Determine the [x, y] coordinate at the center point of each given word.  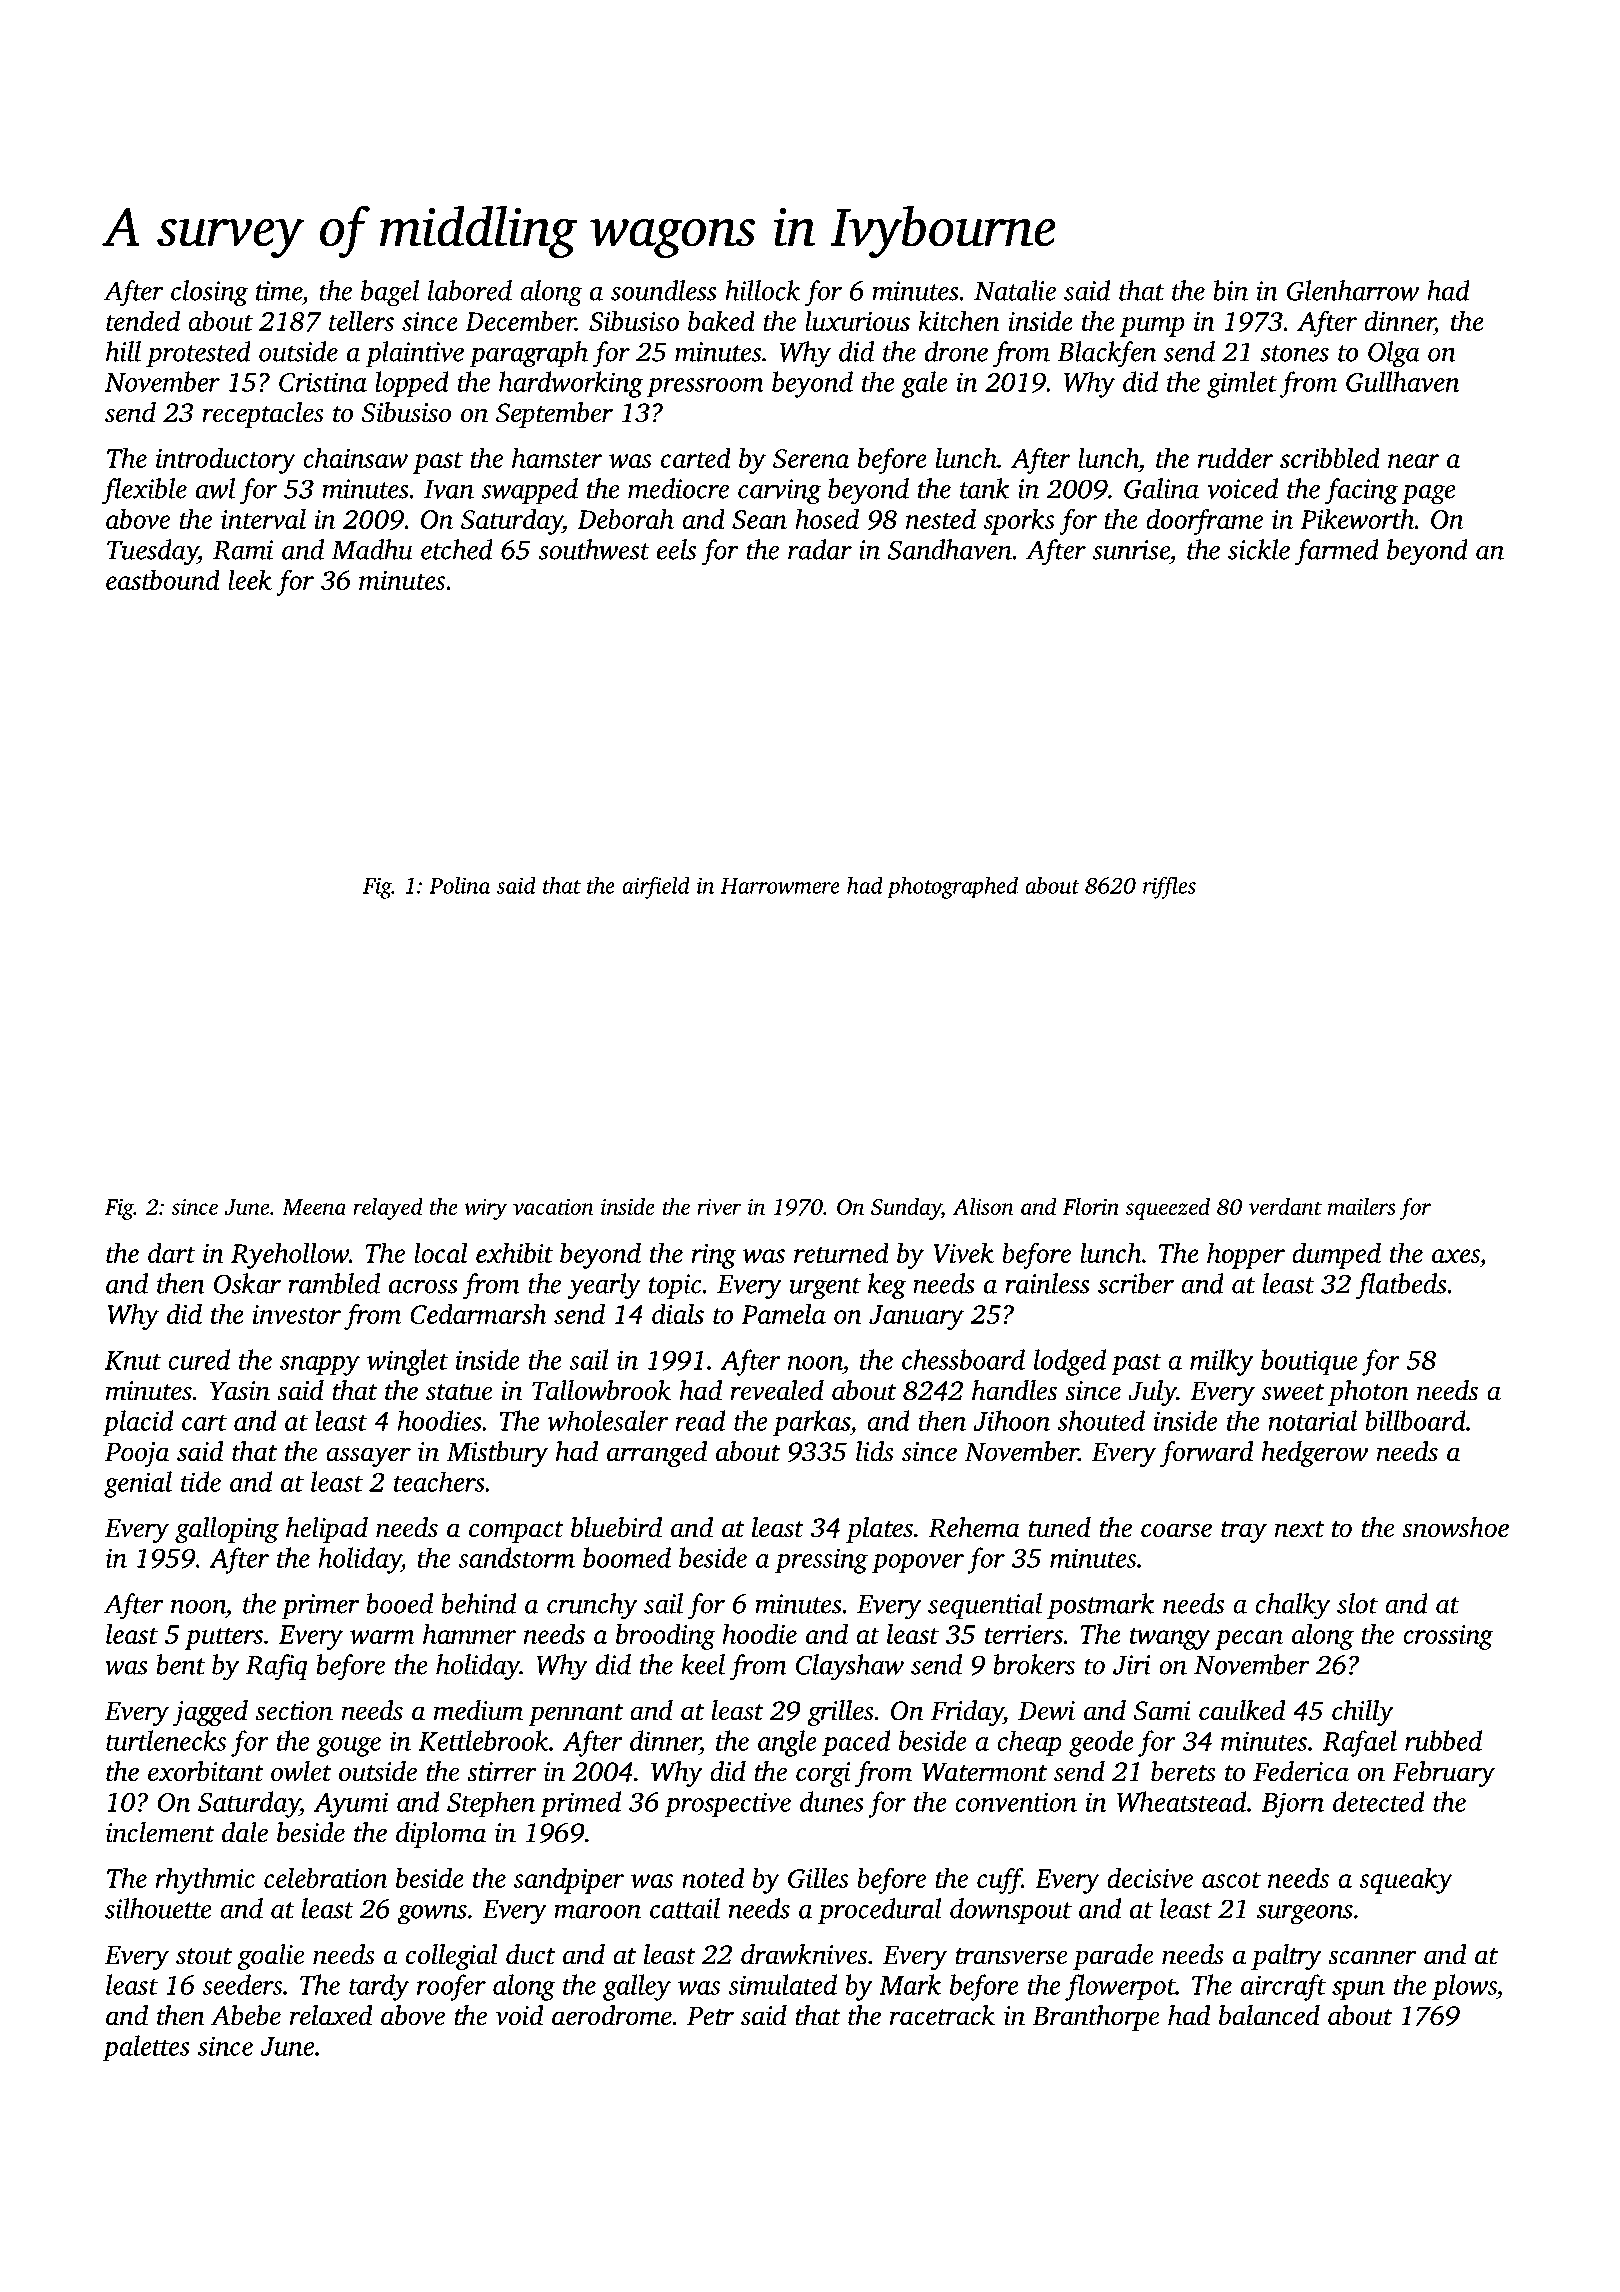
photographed [952, 887]
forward [1207, 1454]
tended [143, 320]
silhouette [158, 1908]
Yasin [240, 1391]
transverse [1011, 1956]
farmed [1337, 552]
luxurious [857, 320]
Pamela [783, 1313]
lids [875, 1451]
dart [172, 1252]
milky [1222, 1362]
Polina [460, 885]
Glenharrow [1353, 290]
